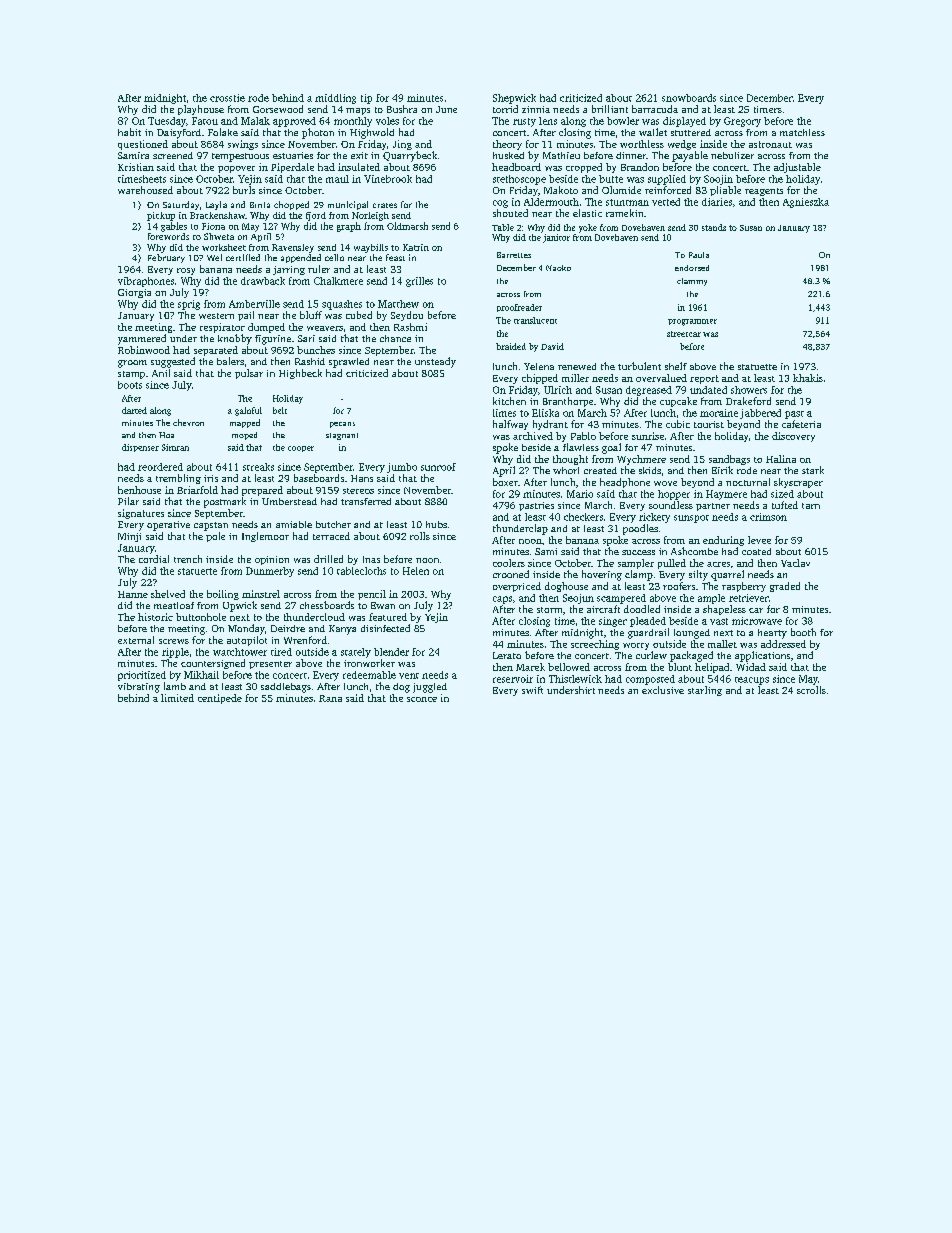  Describe the element at coordinates (140, 448) in the image. I see `dispenser` at that location.
